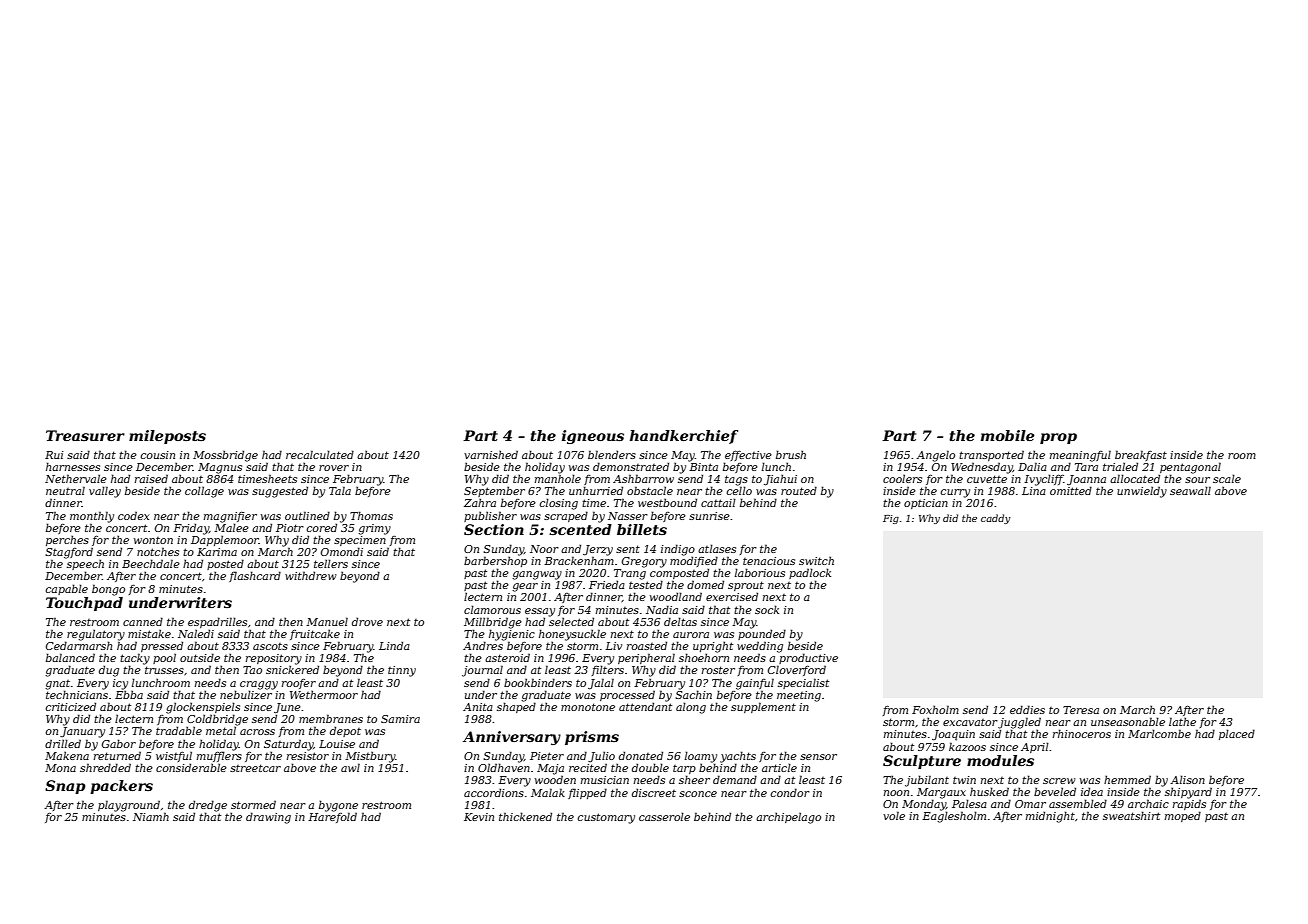 The width and height of the document is (1308, 924). Describe the element at coordinates (654, 792) in the document. I see `discreet` at that location.
